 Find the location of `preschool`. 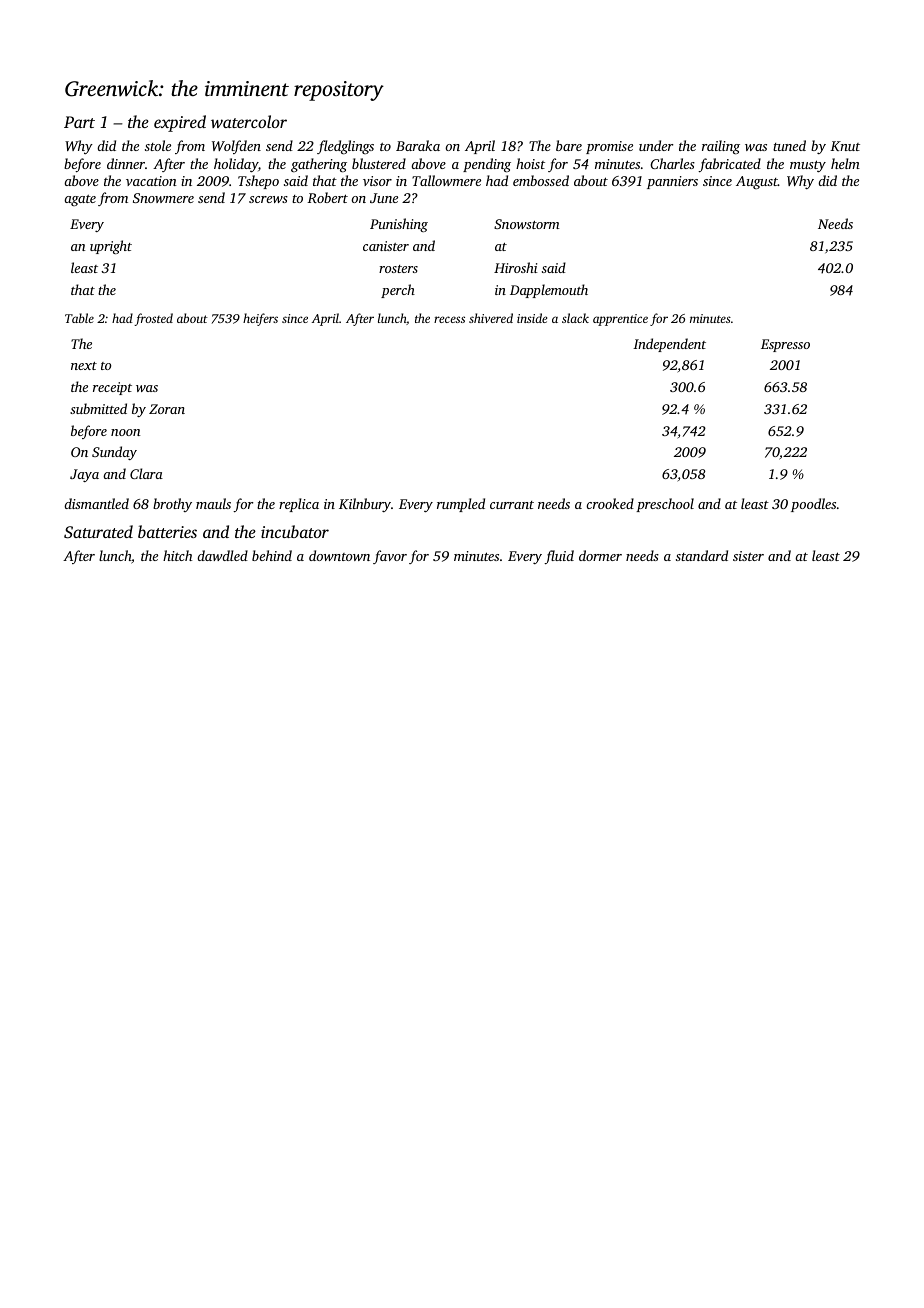

preschool is located at coordinates (665, 505).
